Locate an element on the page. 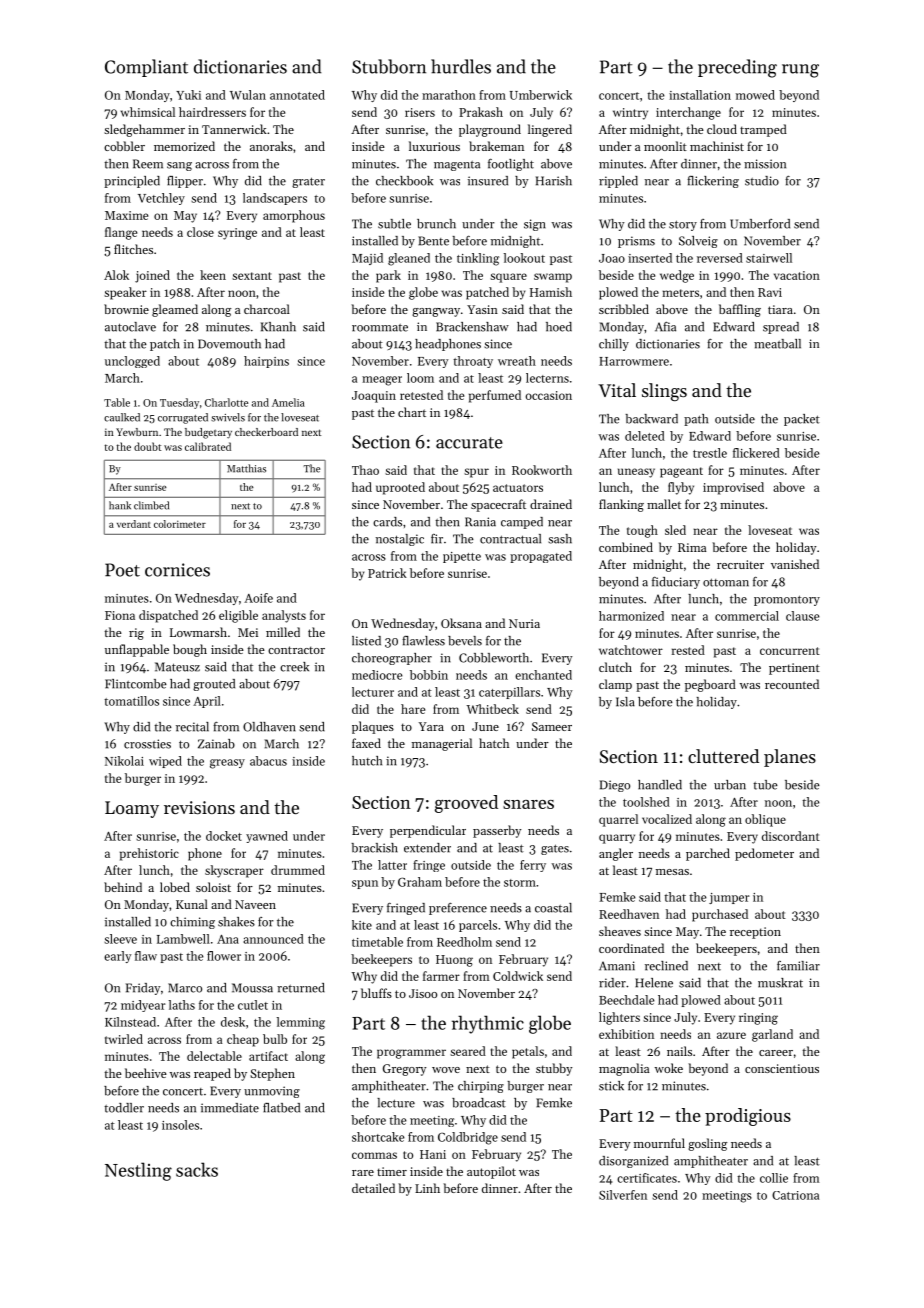  hurdles is located at coordinates (461, 66).
